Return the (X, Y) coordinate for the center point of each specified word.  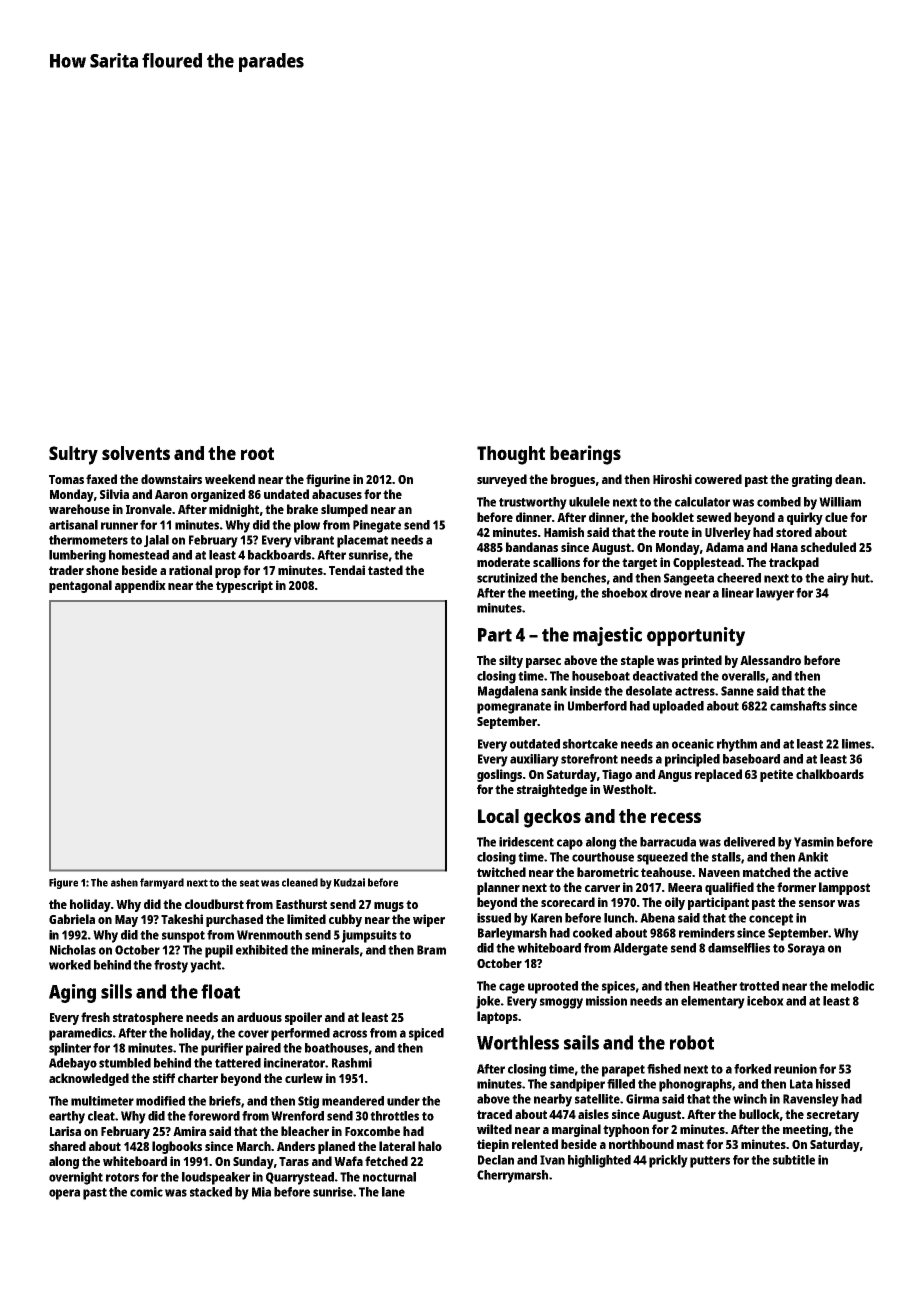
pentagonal (80, 586)
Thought (511, 455)
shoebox (625, 593)
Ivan (552, 1160)
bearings (585, 455)
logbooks (177, 1147)
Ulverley (728, 533)
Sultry (73, 455)
